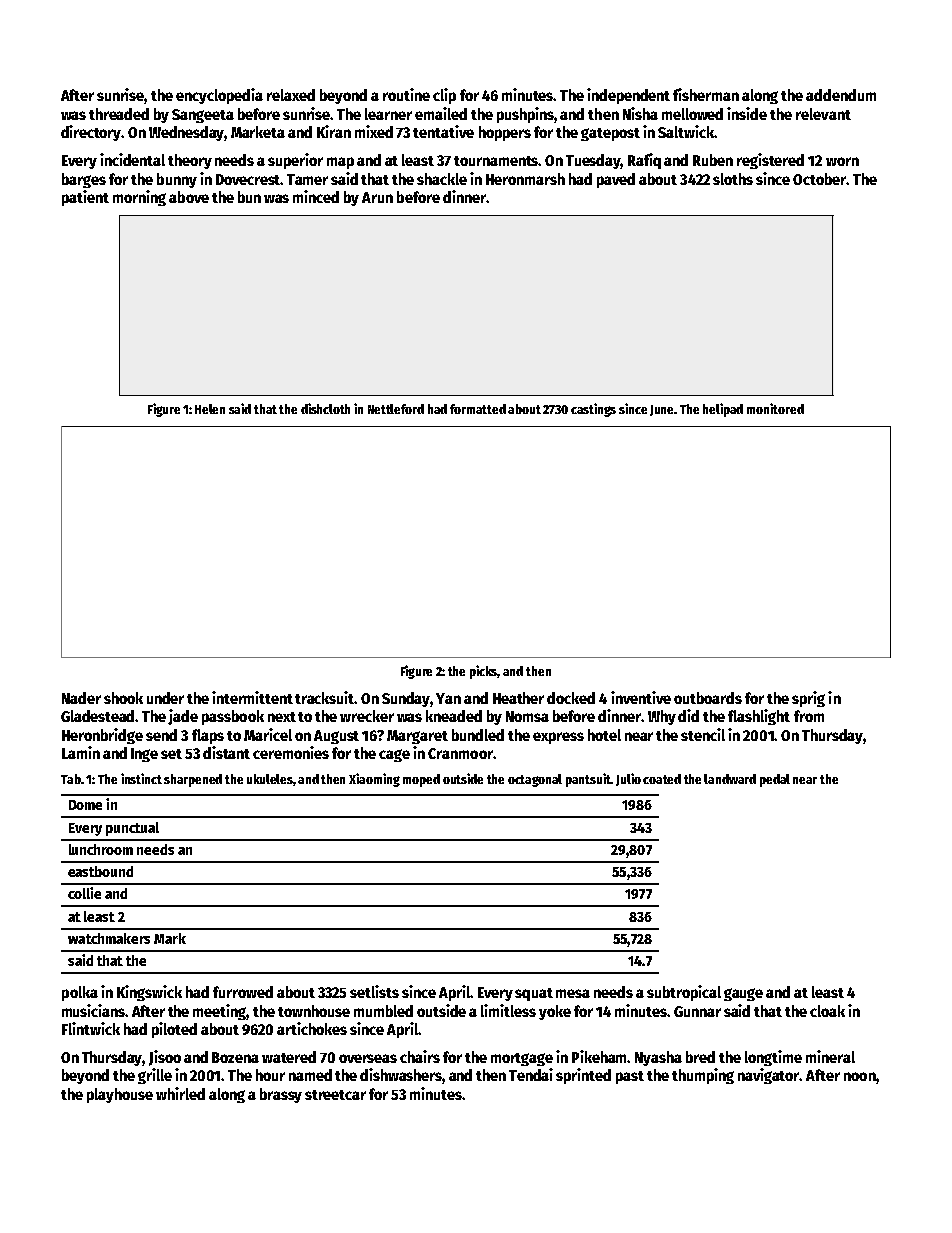 This screenshot has width=952, height=1233. Describe the element at coordinates (406, 94) in the screenshot. I see `routine` at that location.
